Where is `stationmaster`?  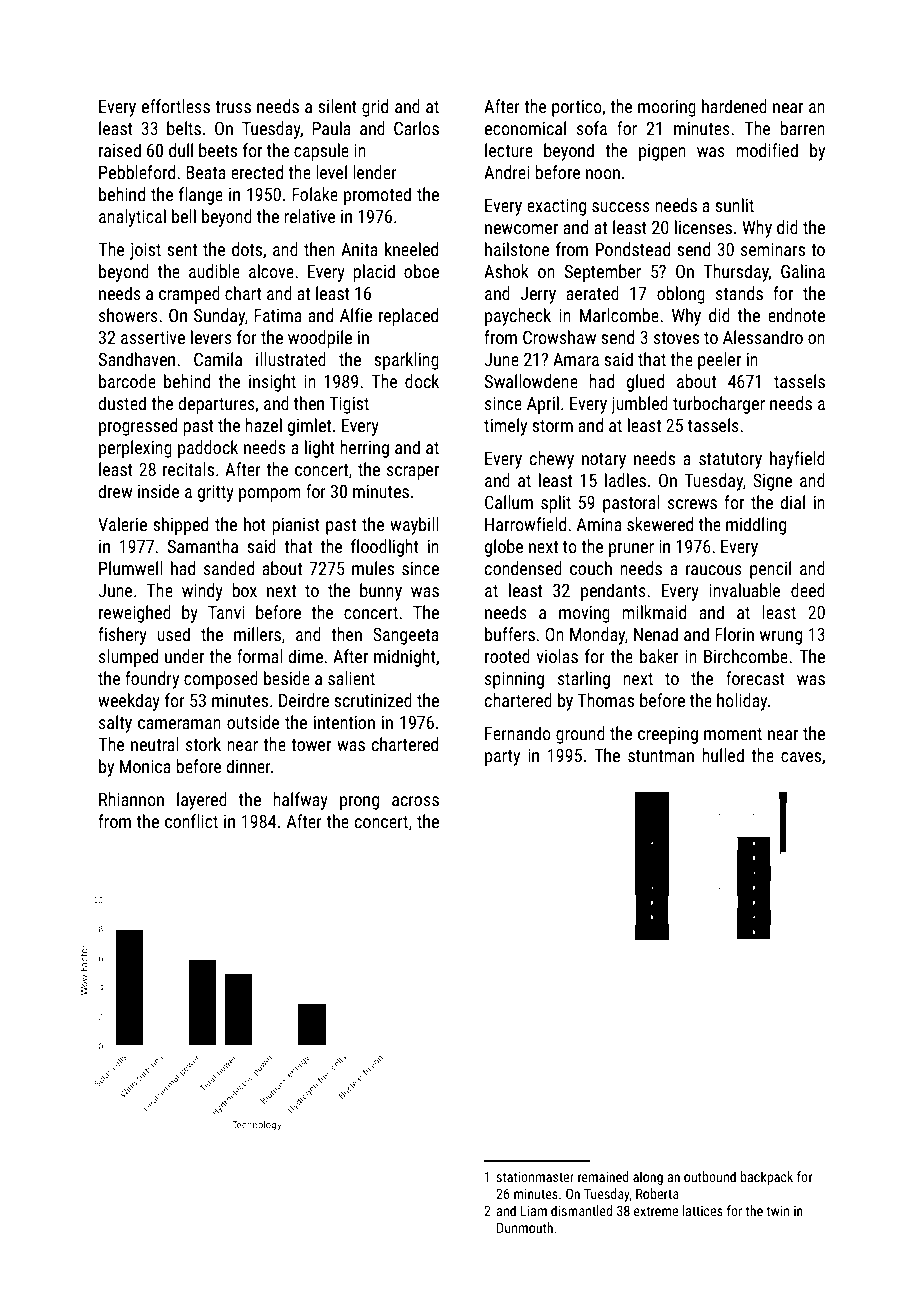 stationmaster is located at coordinates (535, 1177).
